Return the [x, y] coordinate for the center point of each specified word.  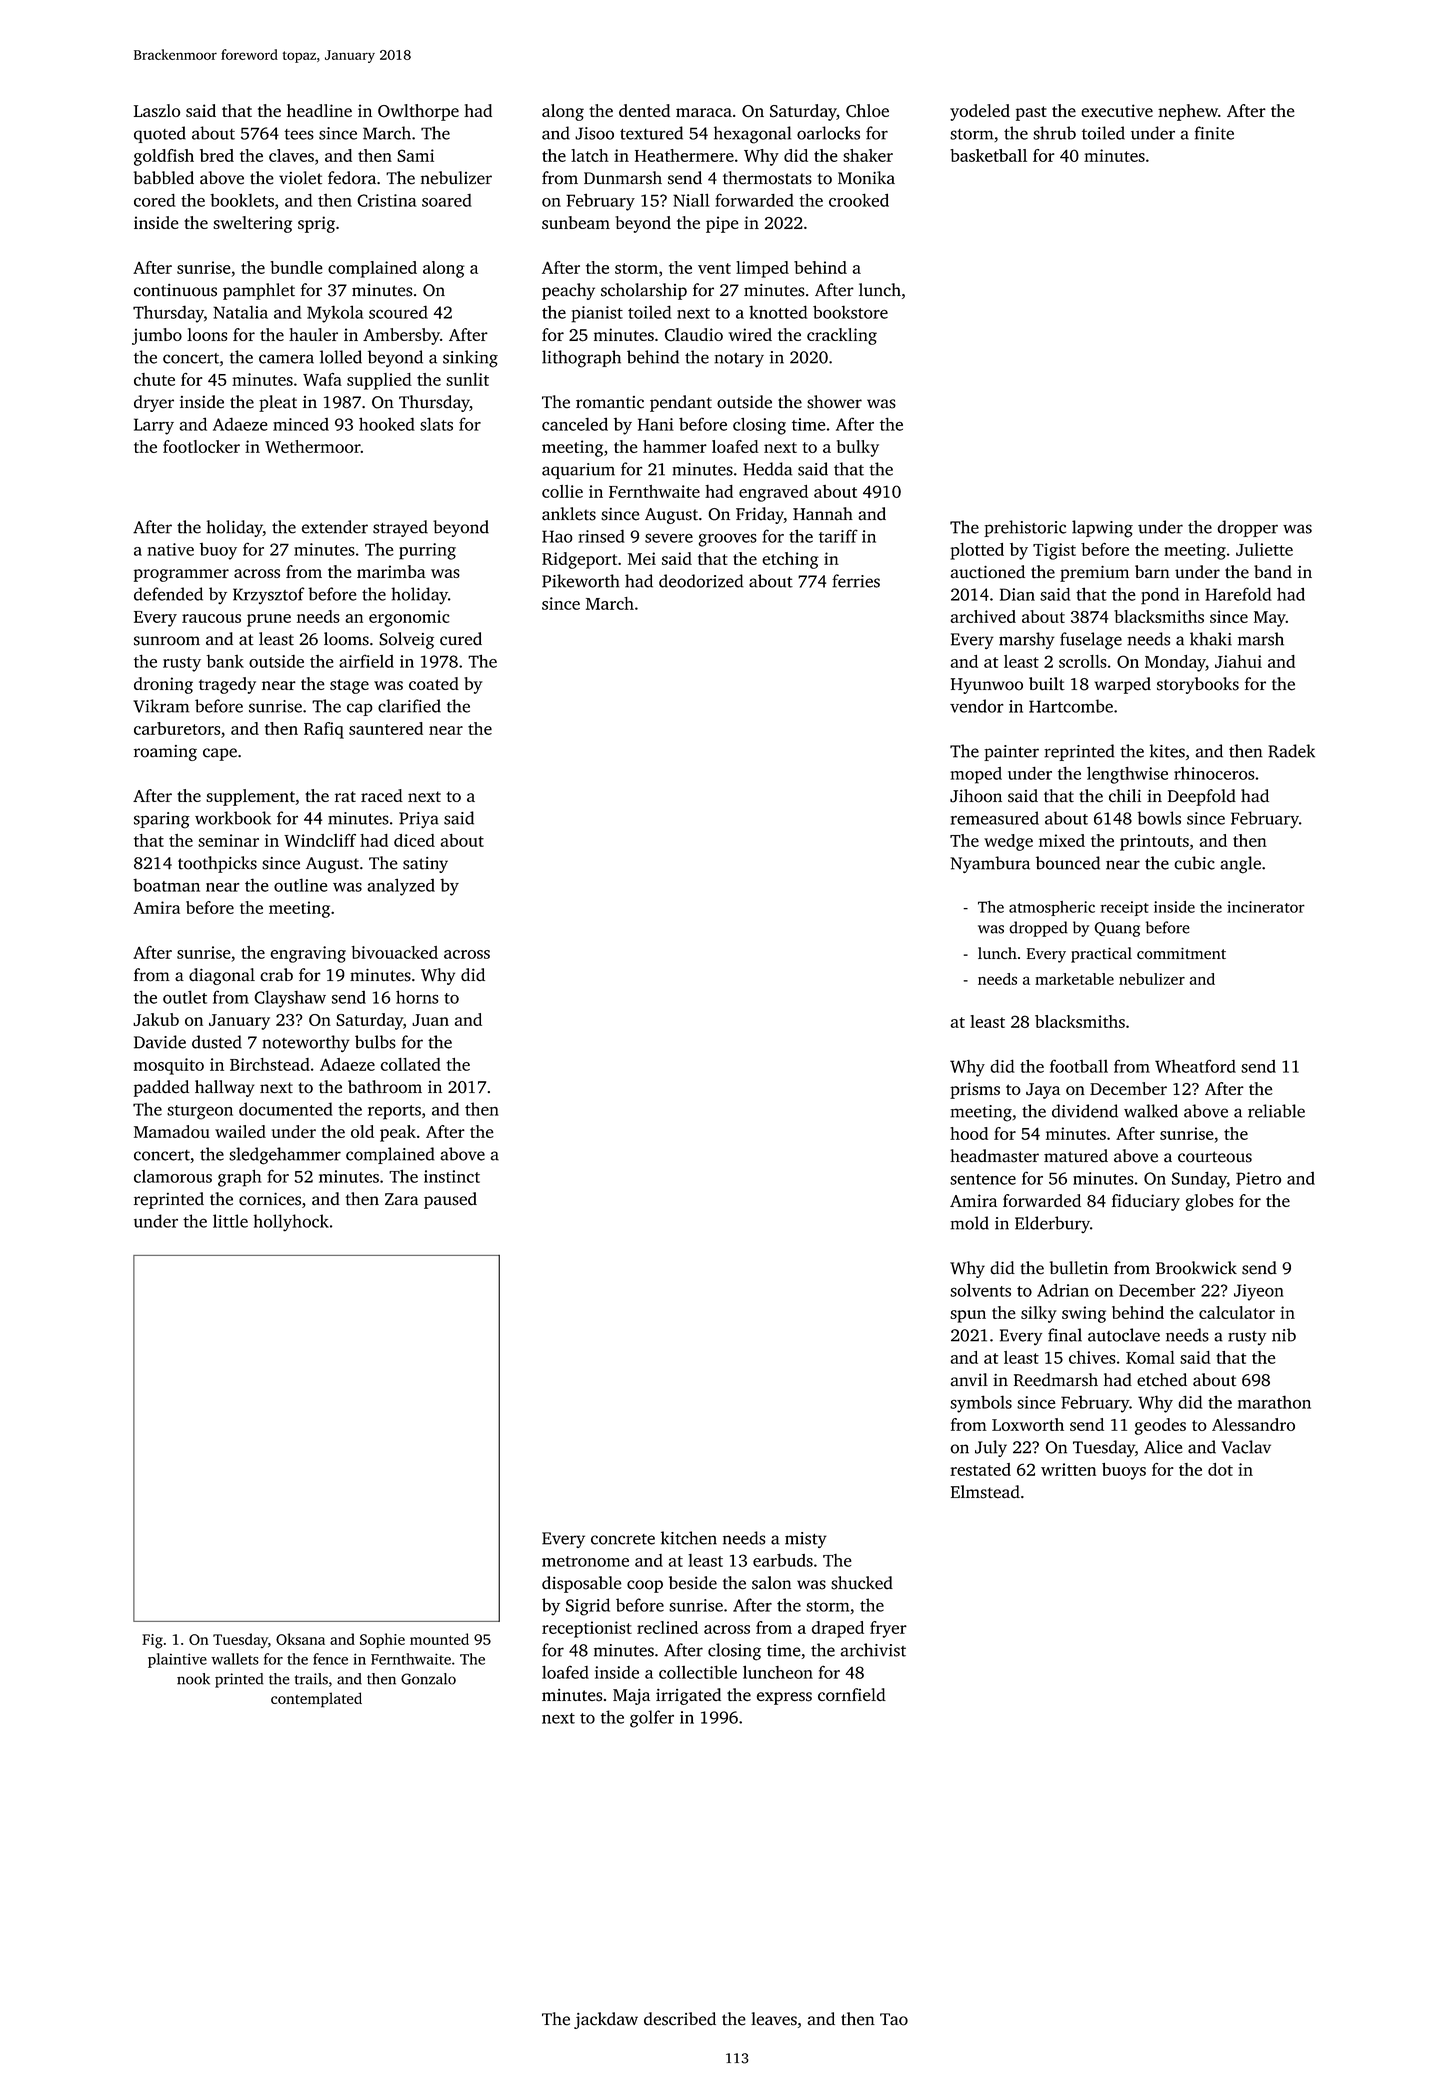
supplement [250, 797]
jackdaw [606, 2020]
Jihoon [976, 796]
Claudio [694, 335]
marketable [1074, 979]
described [680, 2019]
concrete [623, 1539]
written [1068, 1469]
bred [217, 155]
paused [450, 1200]
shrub [1054, 133]
